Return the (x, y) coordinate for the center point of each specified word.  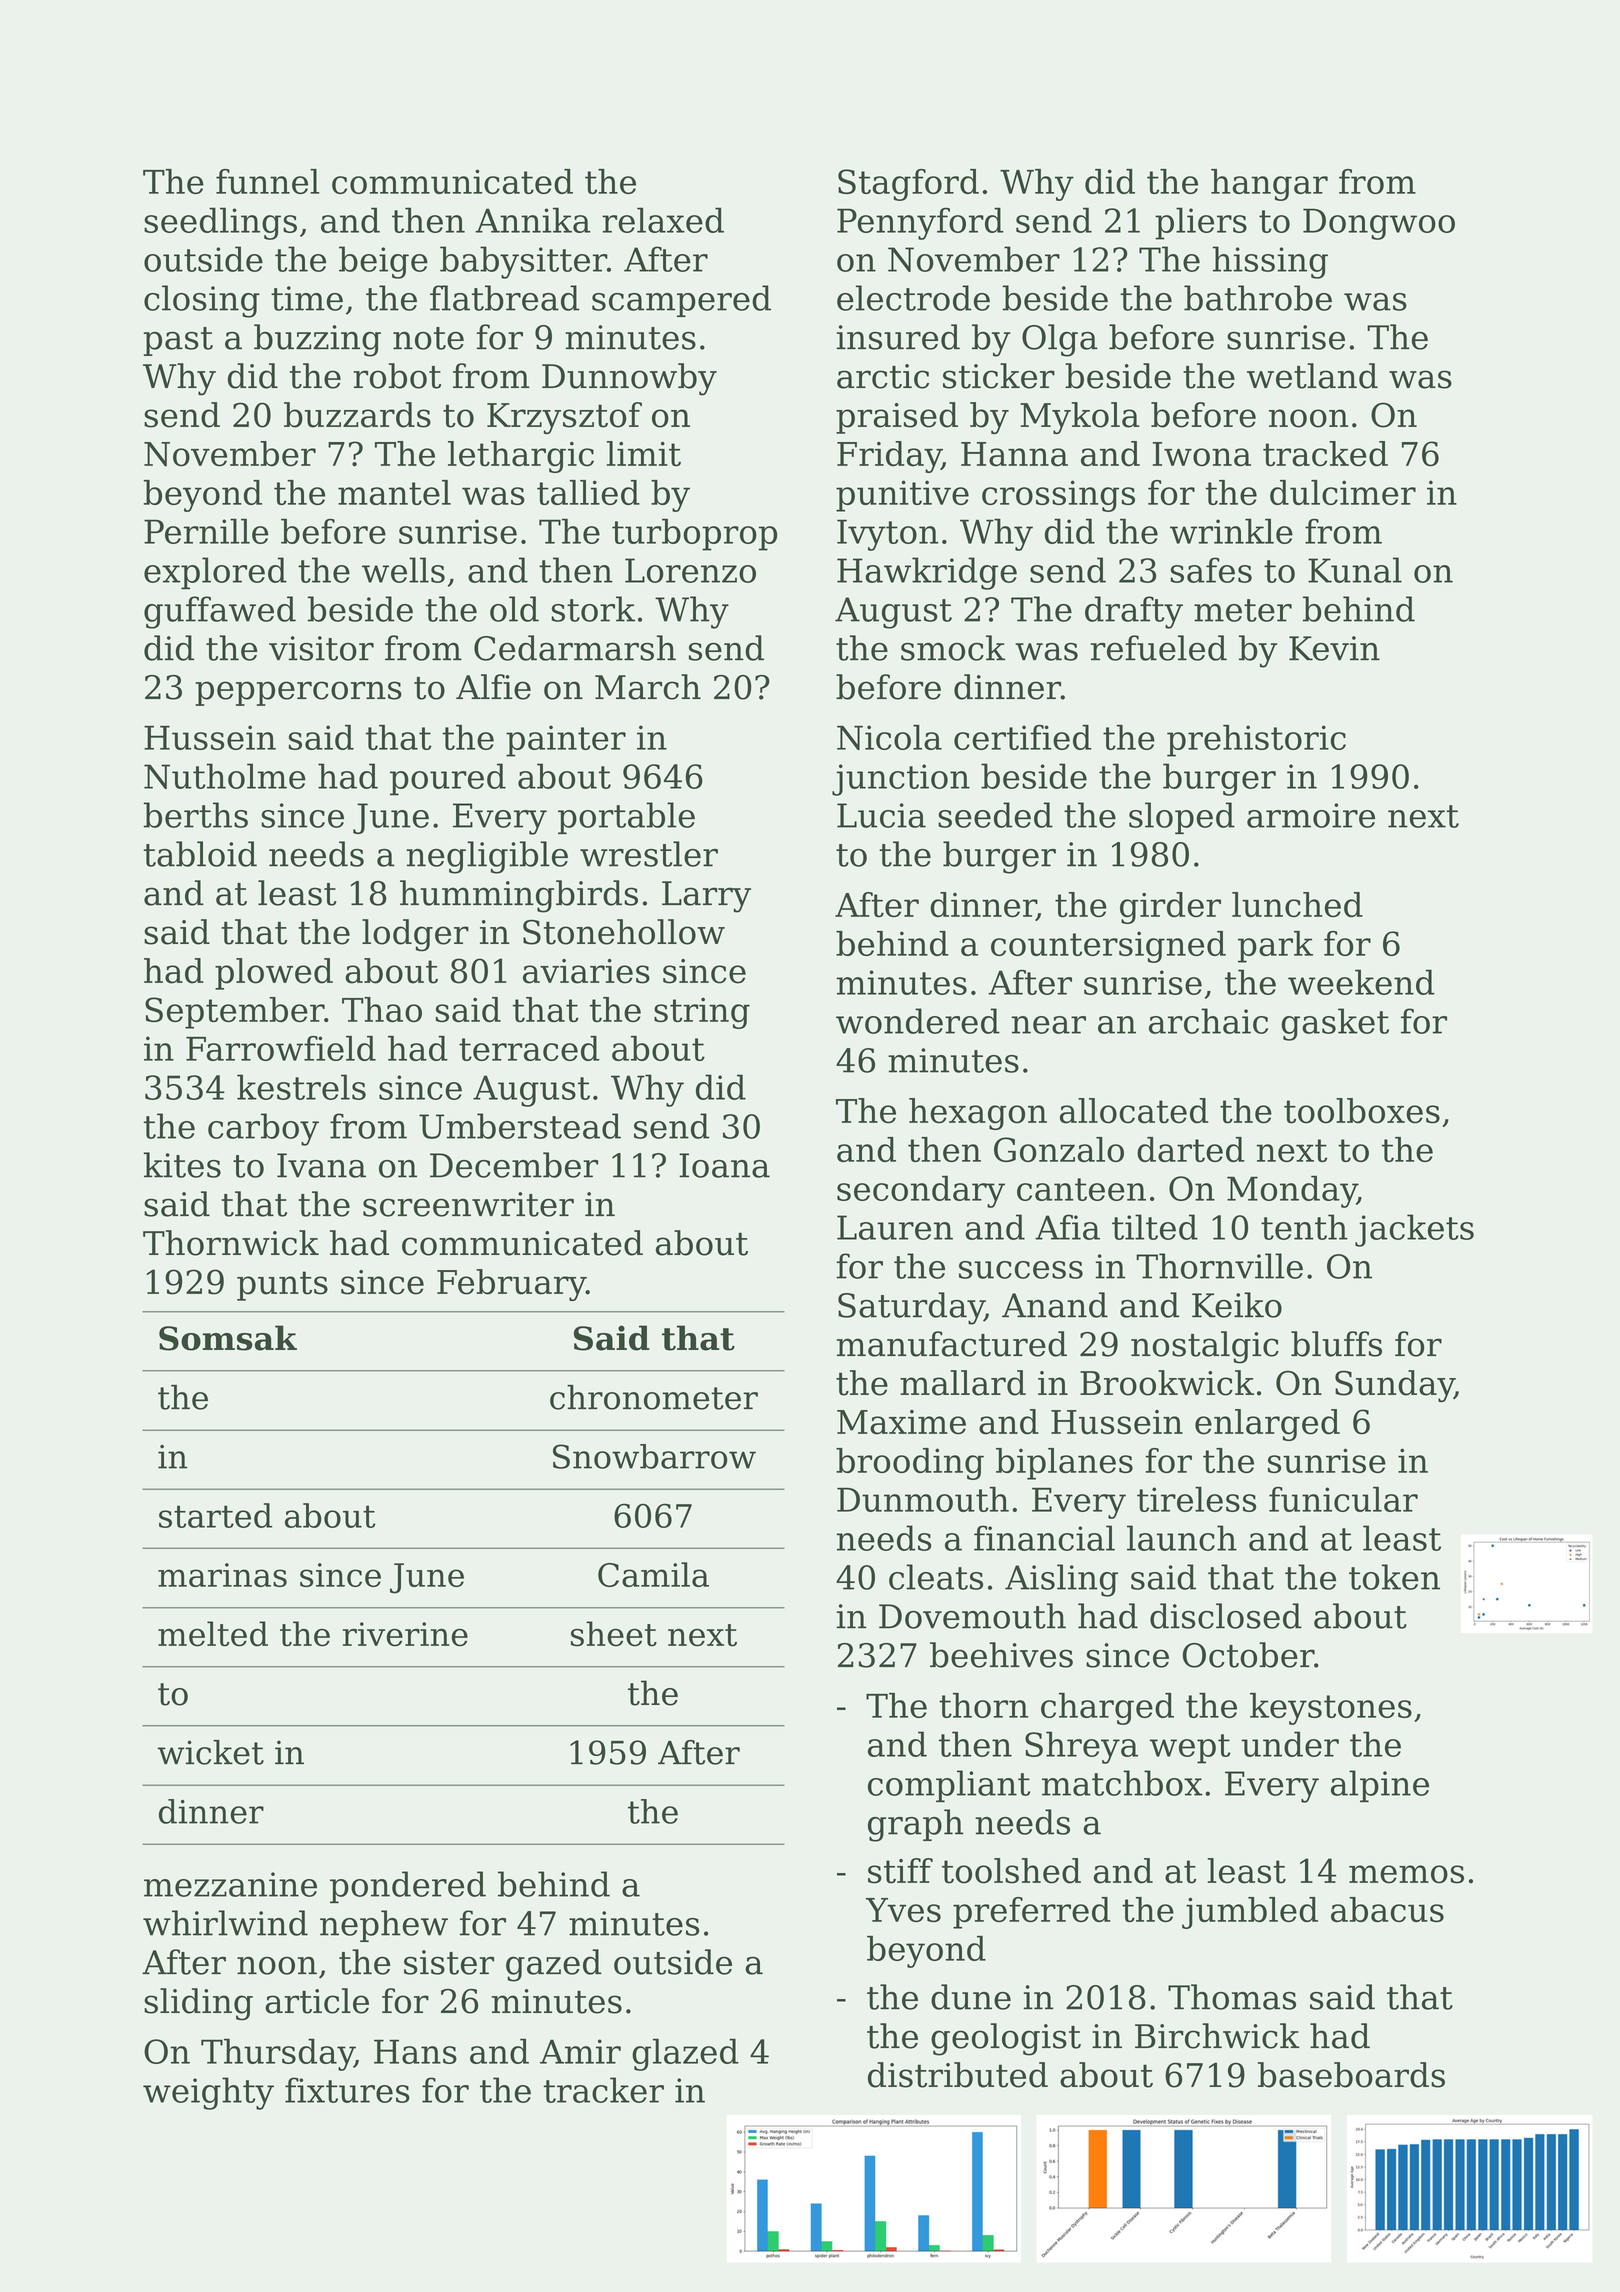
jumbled (1250, 1913)
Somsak (228, 1338)
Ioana (724, 1165)
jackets (1414, 1230)
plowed (274, 974)
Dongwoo (1379, 224)
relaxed (663, 220)
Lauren (895, 1227)
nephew (384, 1926)
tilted (1155, 1227)
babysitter (523, 262)
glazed (685, 2054)
